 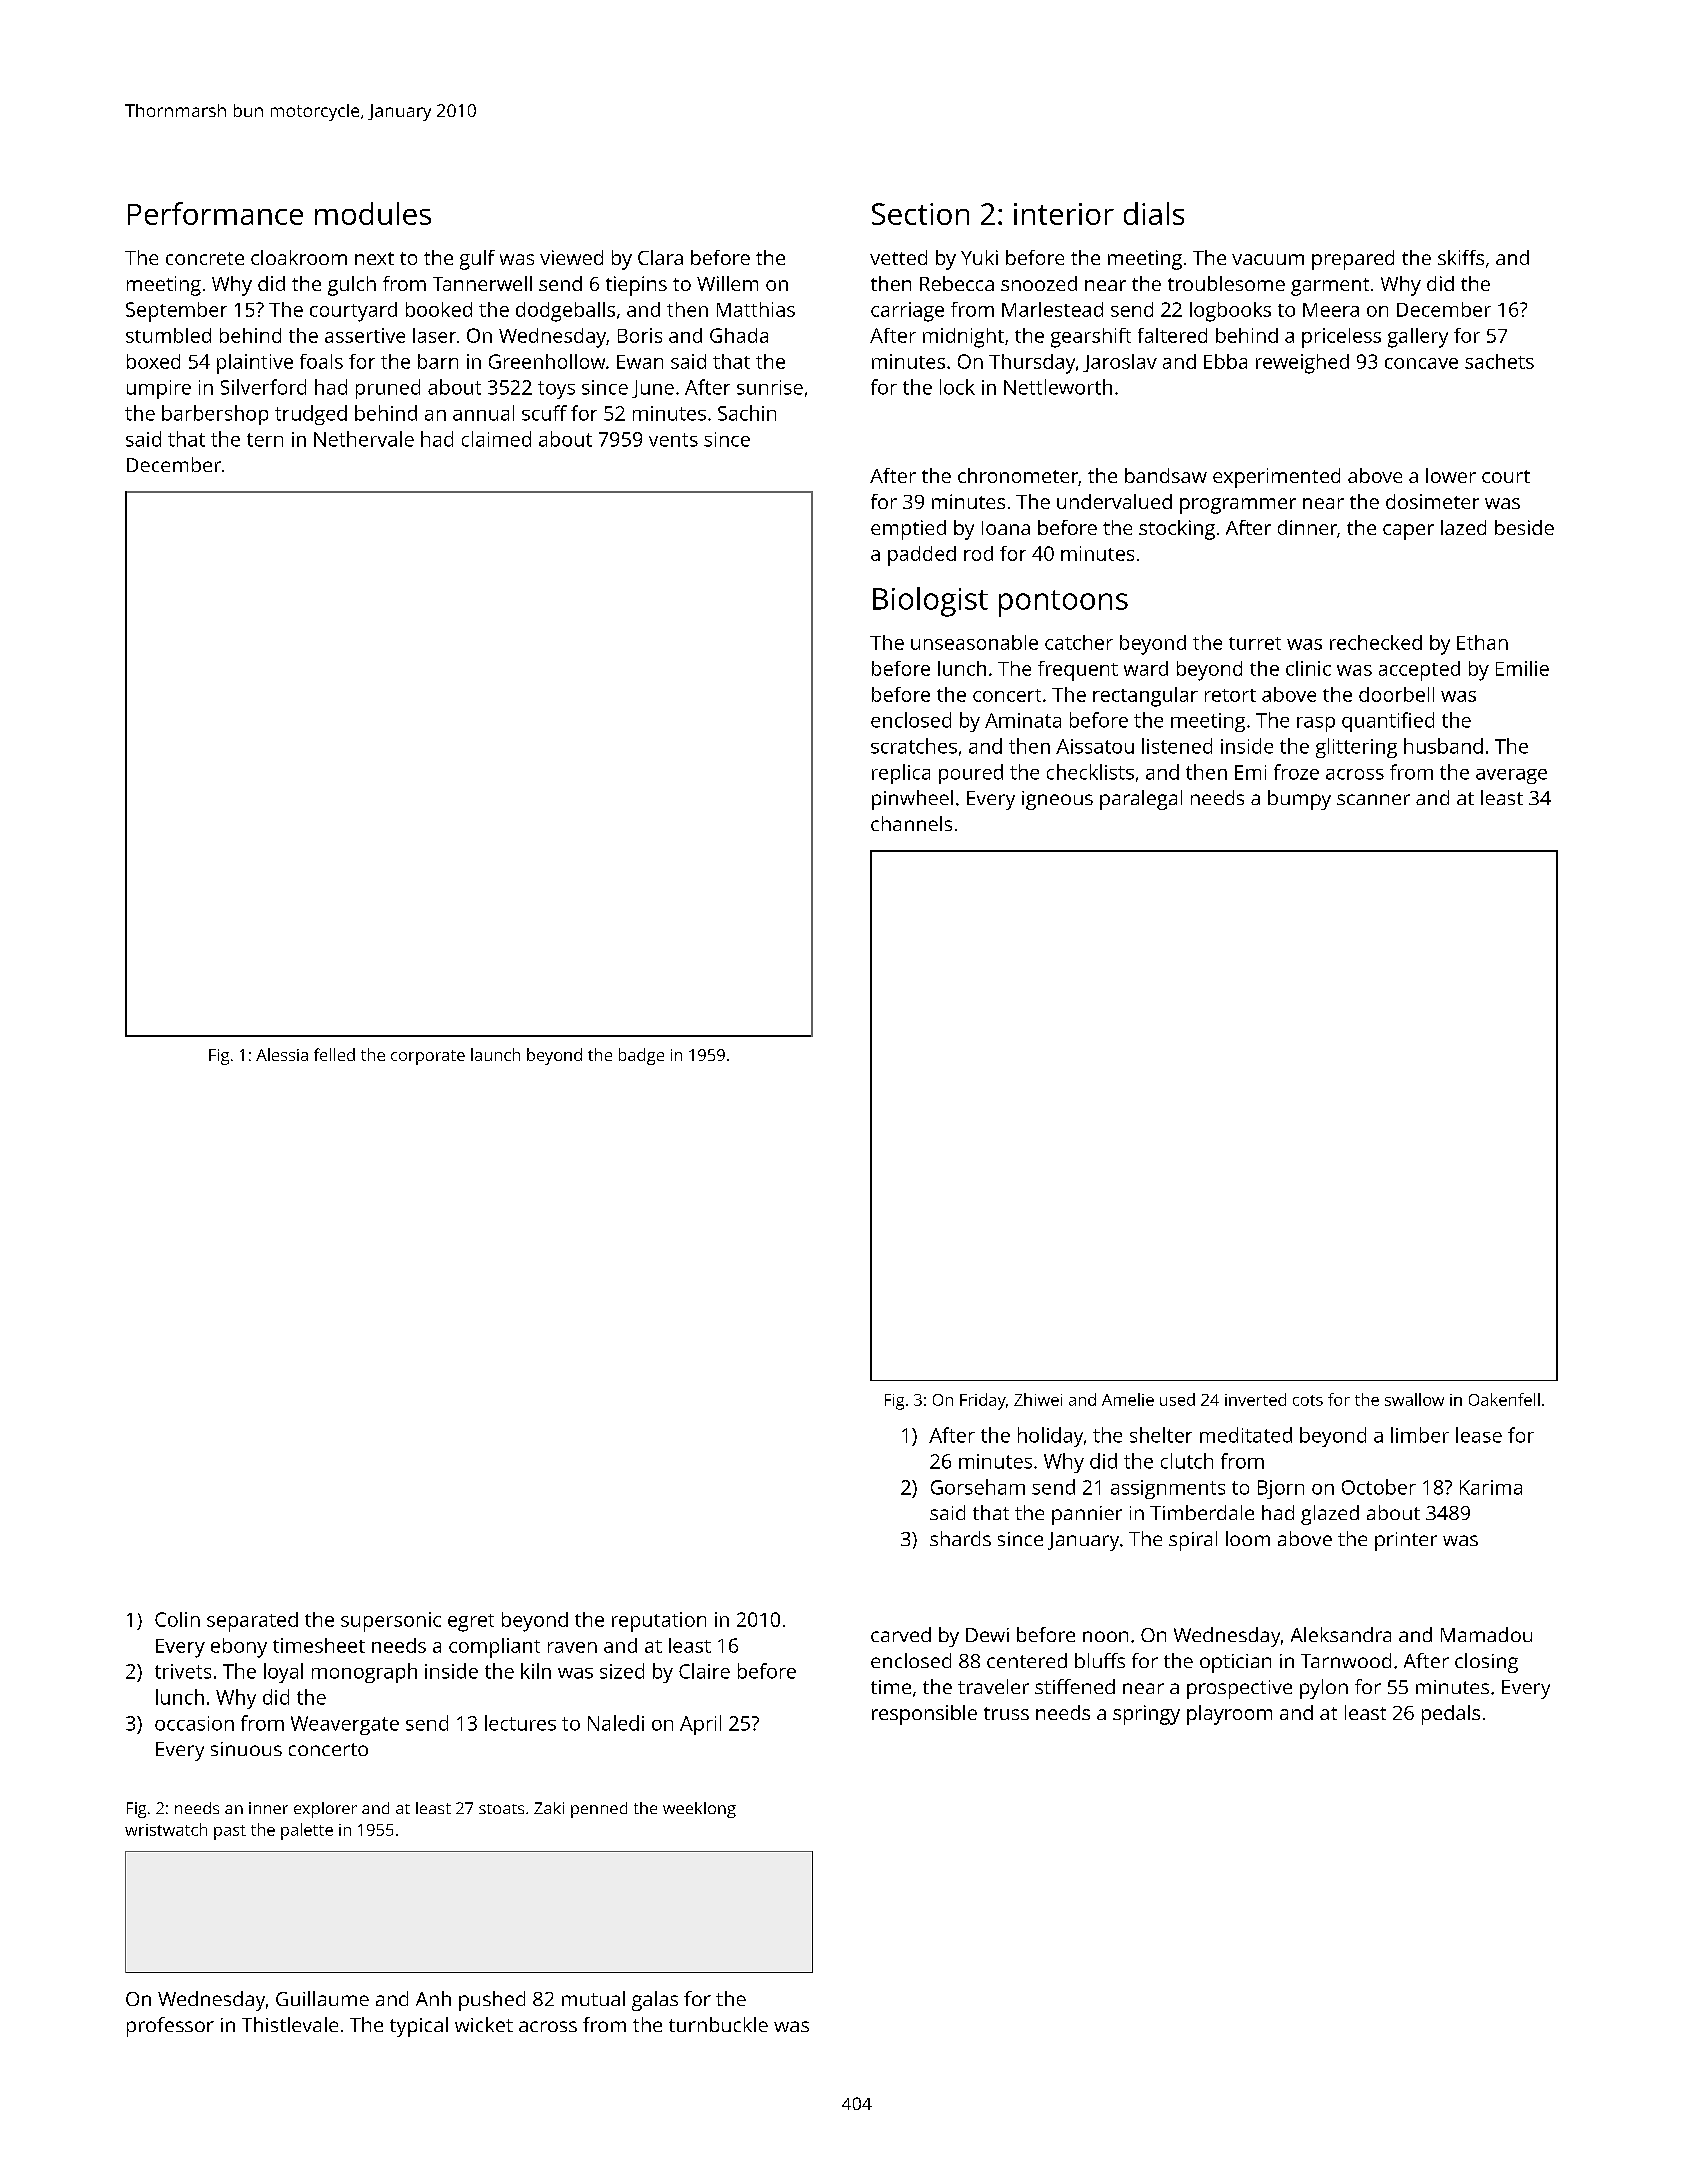 I want to click on modules, so click(x=373, y=213).
